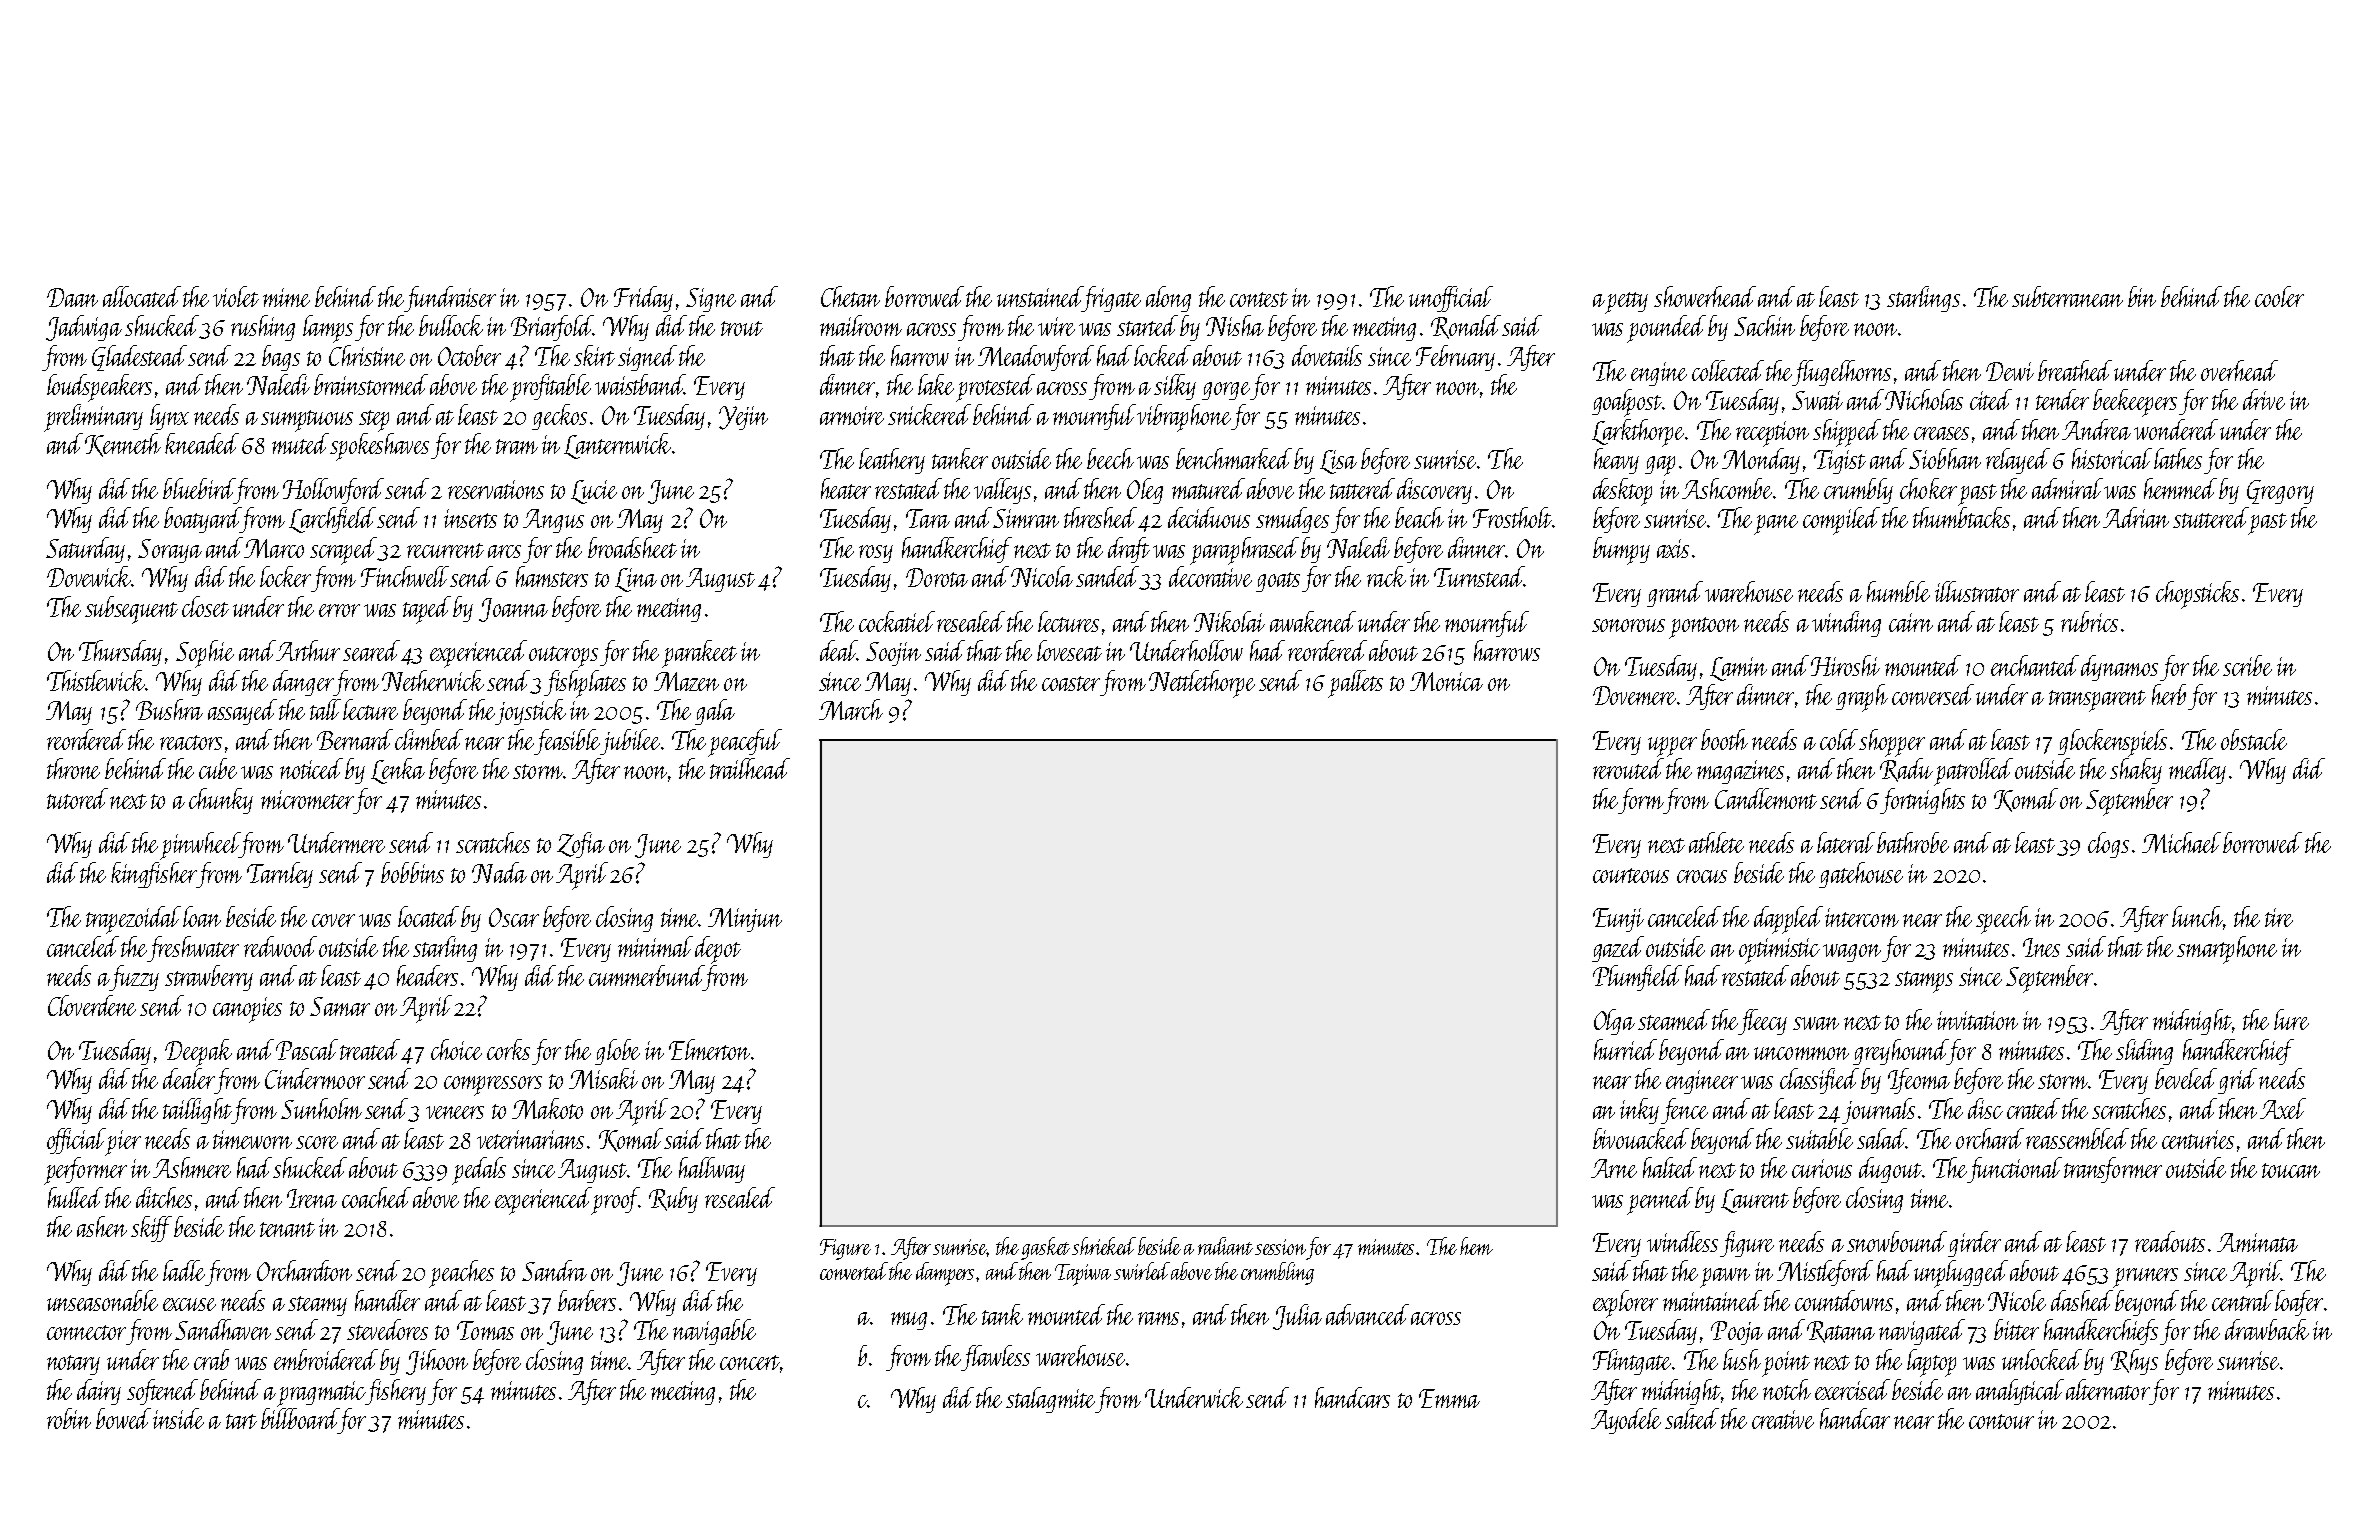  I want to click on handler, so click(387, 1300).
